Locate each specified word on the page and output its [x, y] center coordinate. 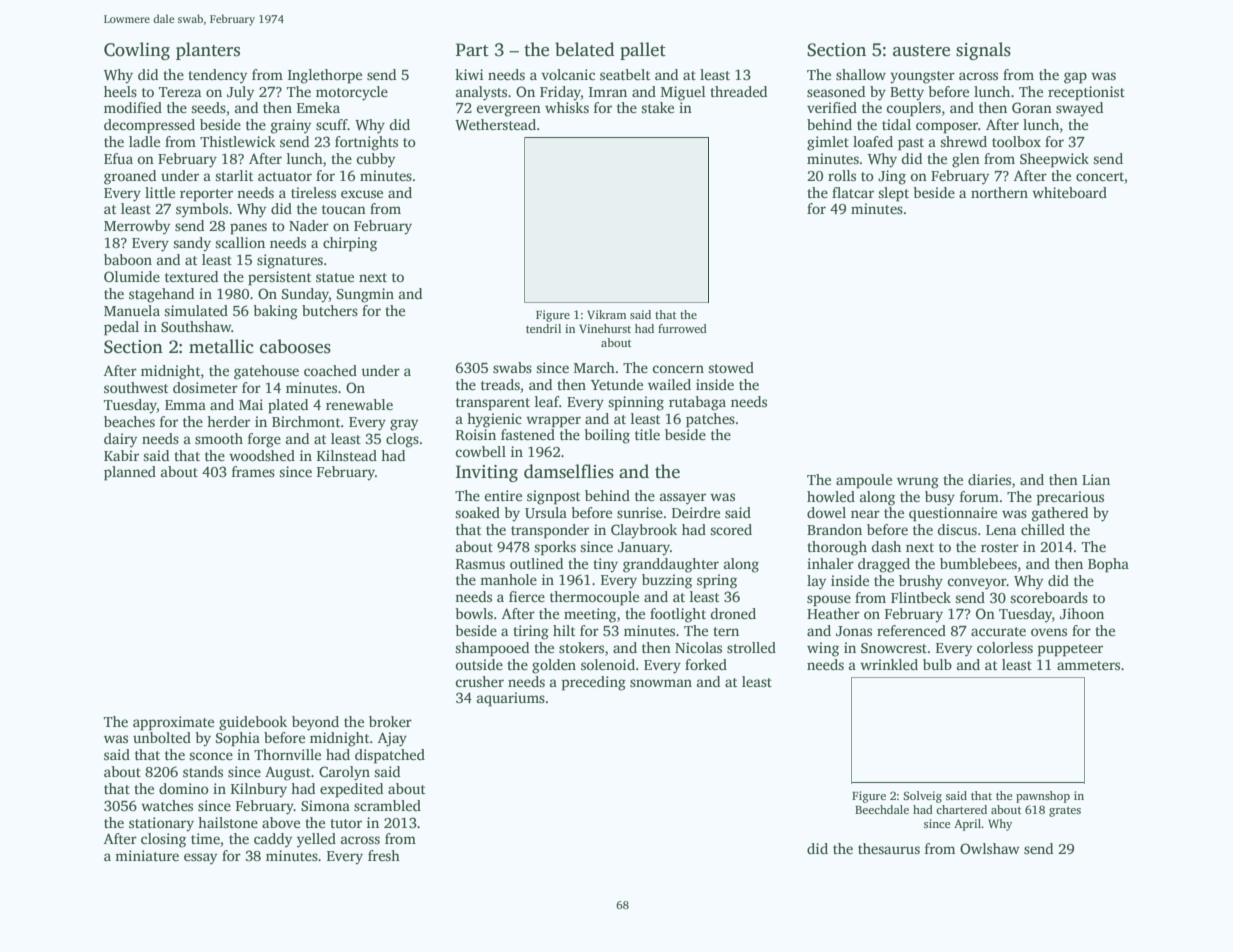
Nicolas [698, 647]
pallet [643, 51]
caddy [273, 840]
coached [330, 370]
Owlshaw [990, 848]
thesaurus [889, 848]
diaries [989, 479]
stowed [731, 367]
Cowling [137, 51]
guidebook [253, 723]
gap [1075, 78]
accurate [998, 631]
